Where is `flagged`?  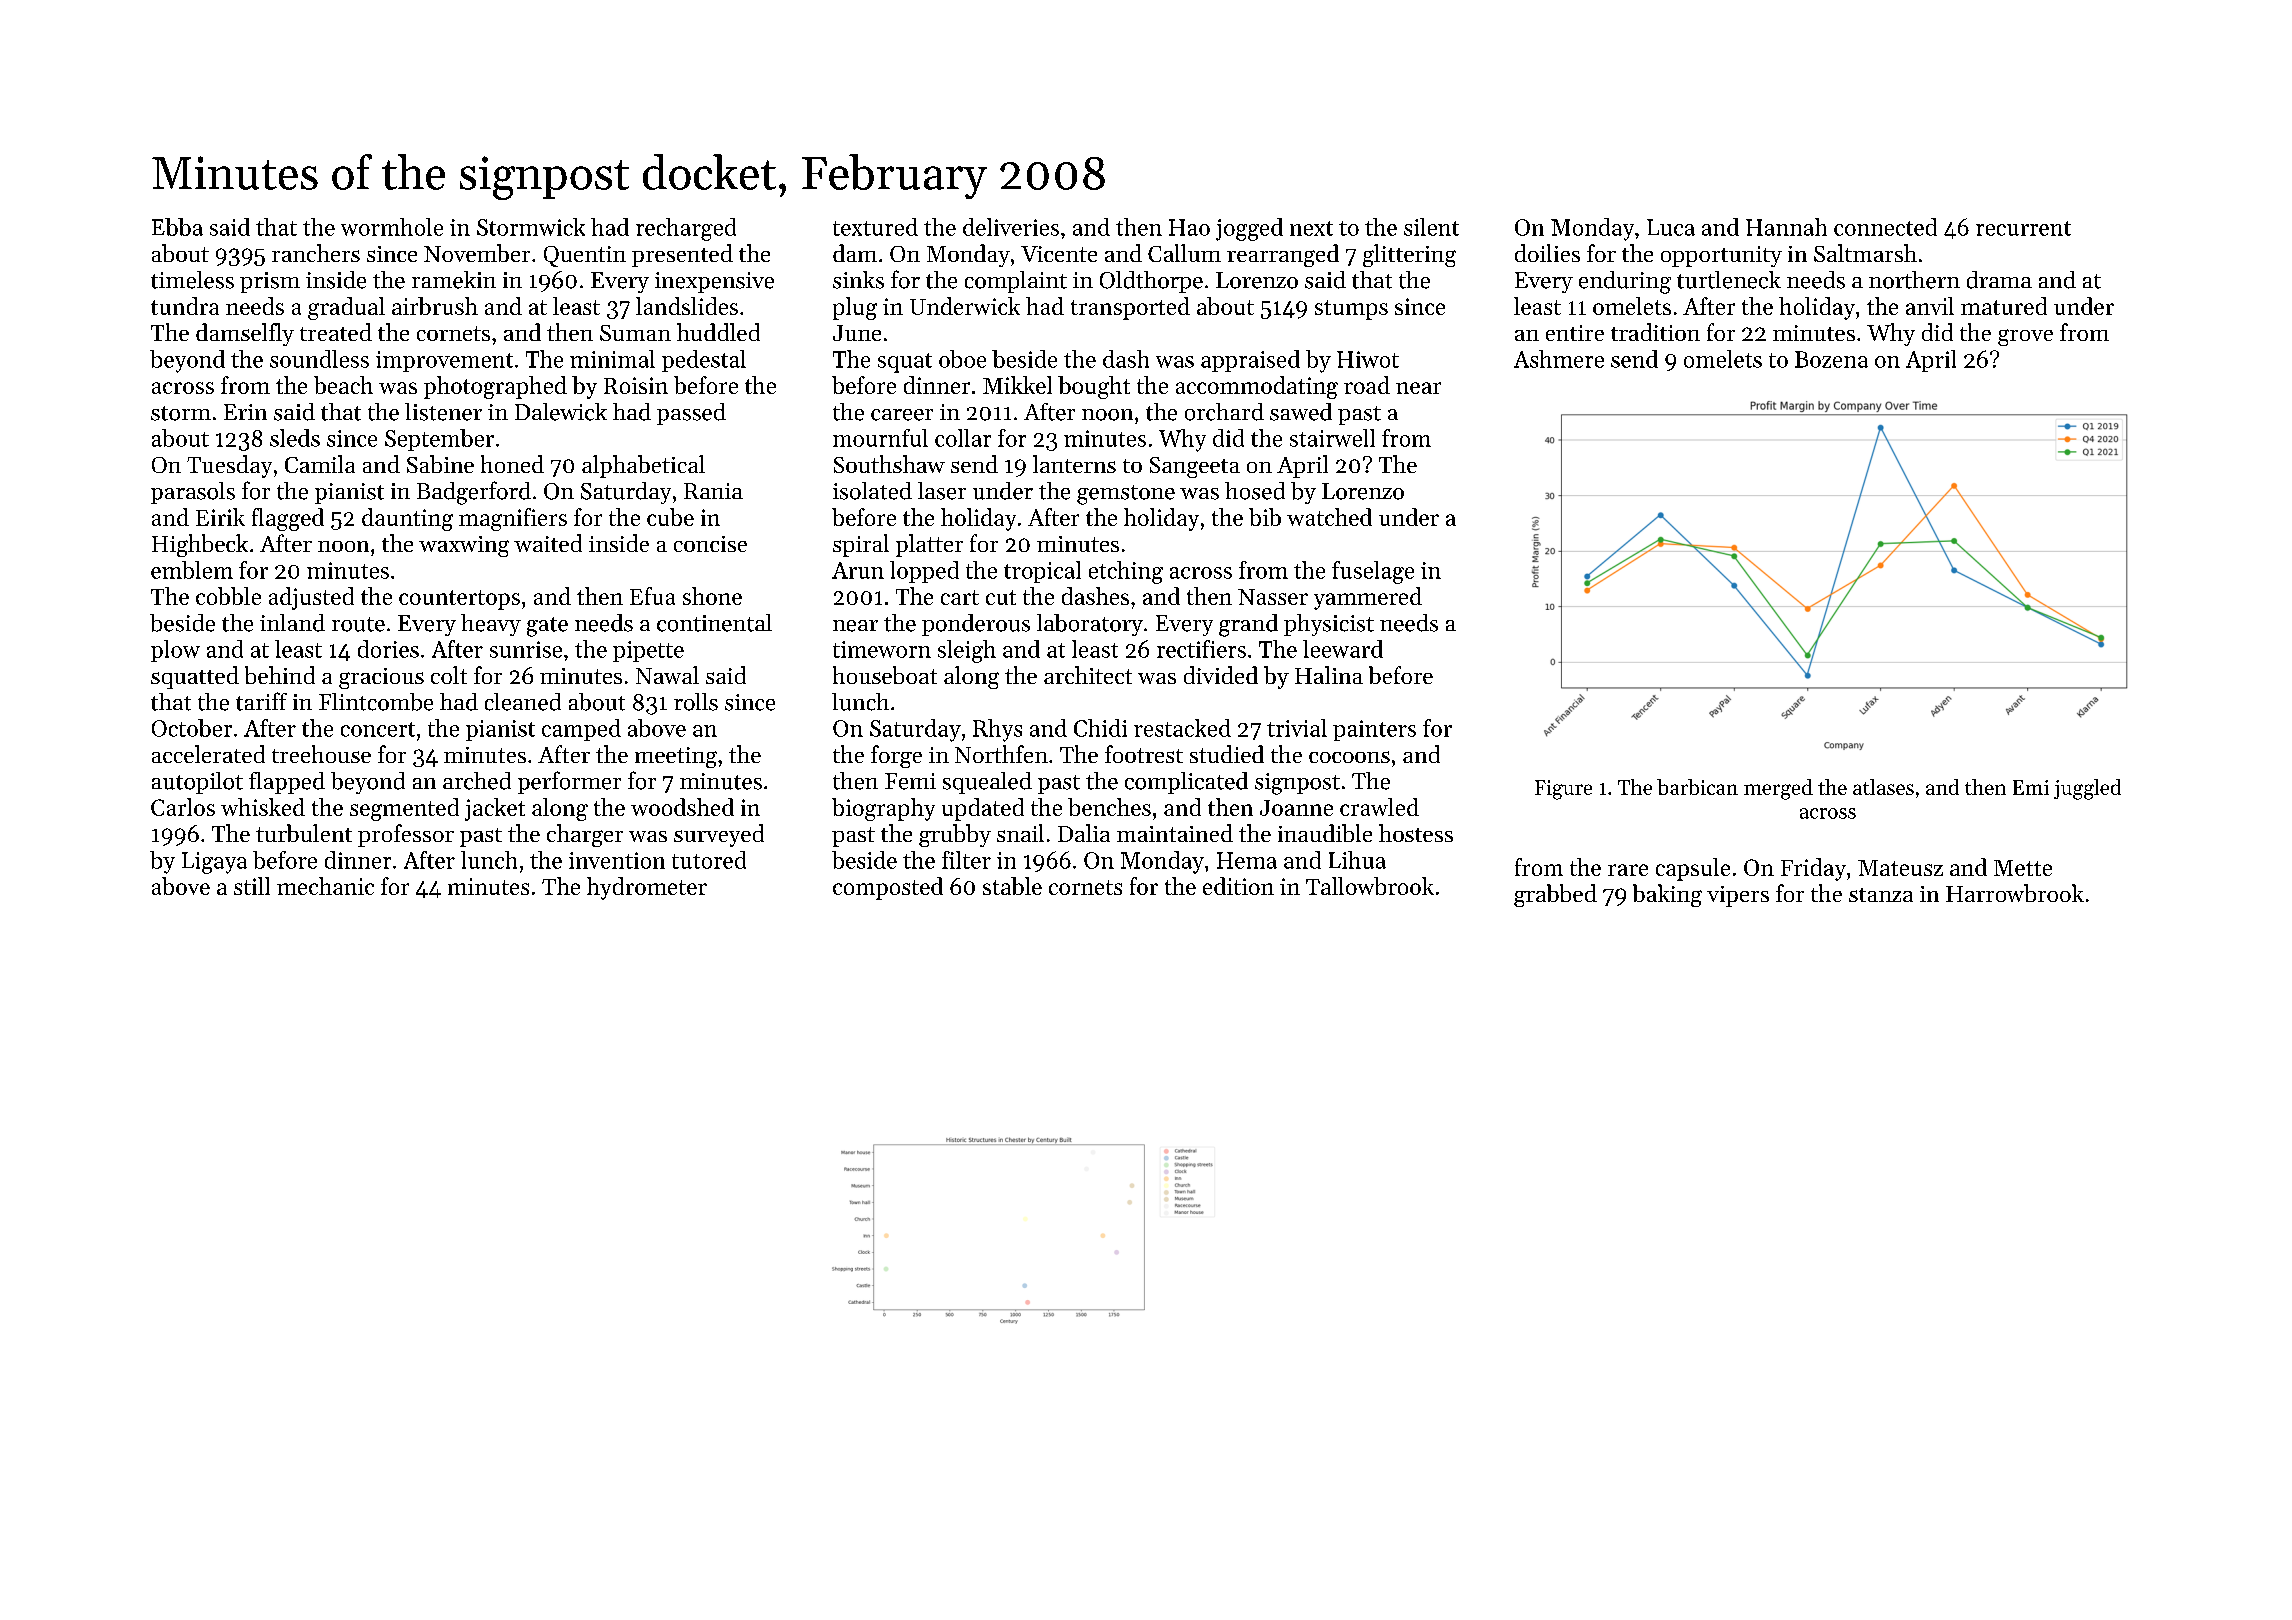 flagged is located at coordinates (288, 519).
